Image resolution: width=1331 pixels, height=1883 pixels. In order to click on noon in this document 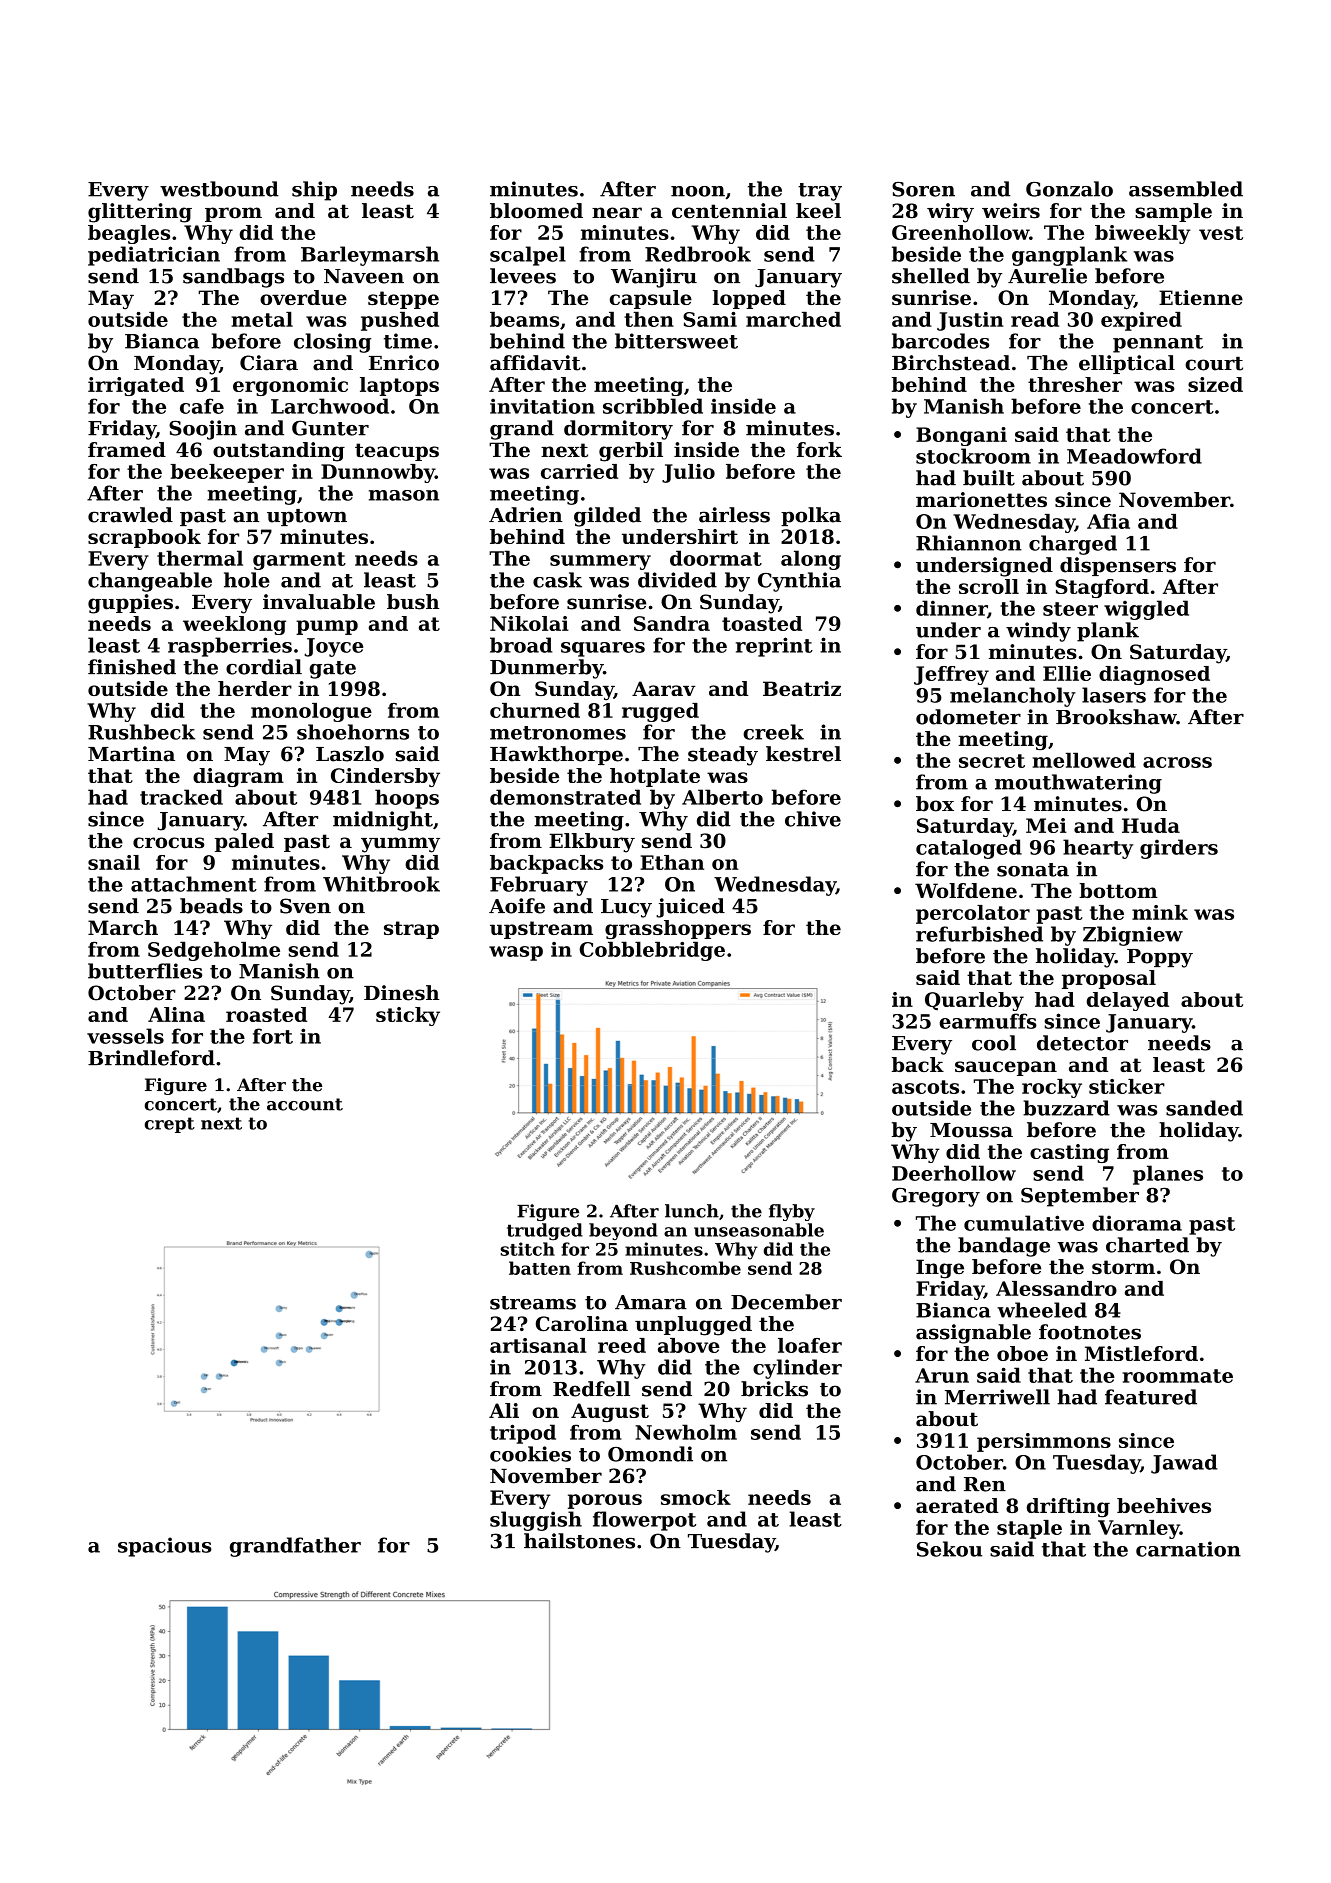, I will do `click(698, 191)`.
